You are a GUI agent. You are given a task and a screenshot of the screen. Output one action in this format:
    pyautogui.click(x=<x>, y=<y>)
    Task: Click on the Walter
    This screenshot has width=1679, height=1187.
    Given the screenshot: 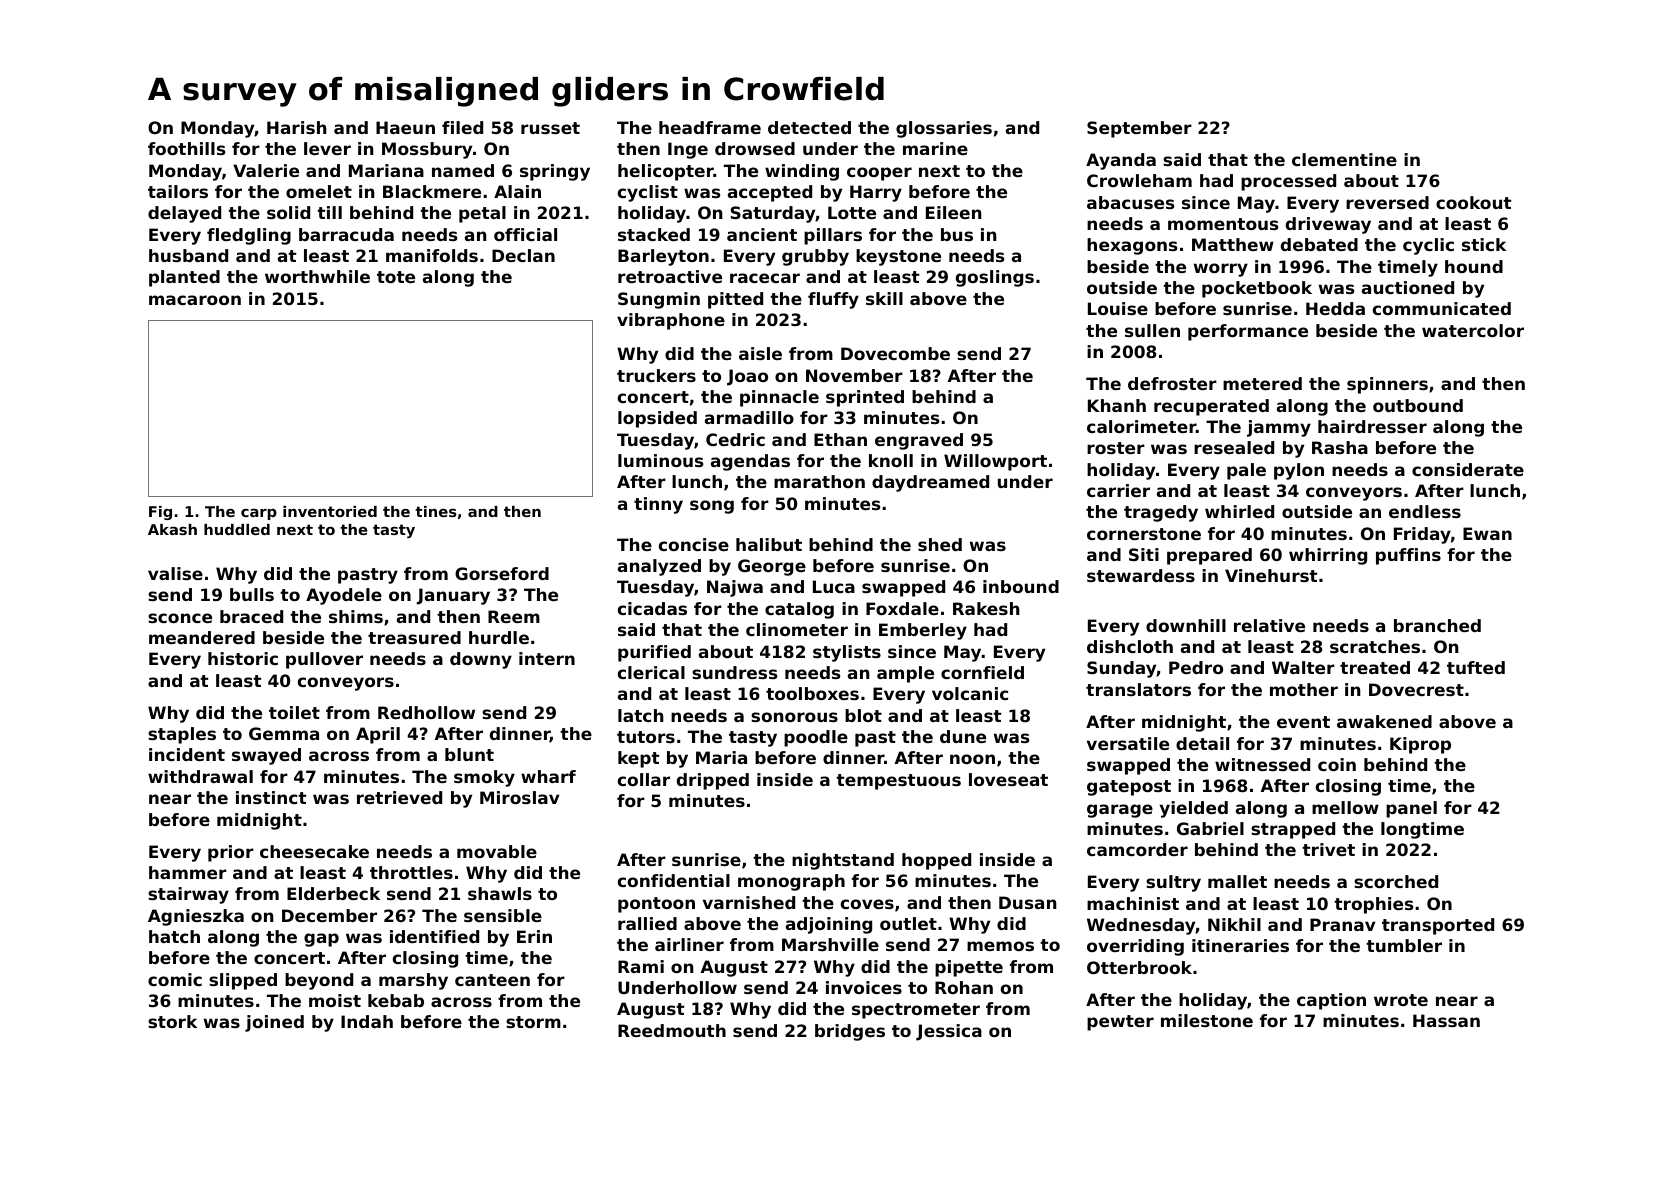 What is the action you would take?
    pyautogui.click(x=1303, y=667)
